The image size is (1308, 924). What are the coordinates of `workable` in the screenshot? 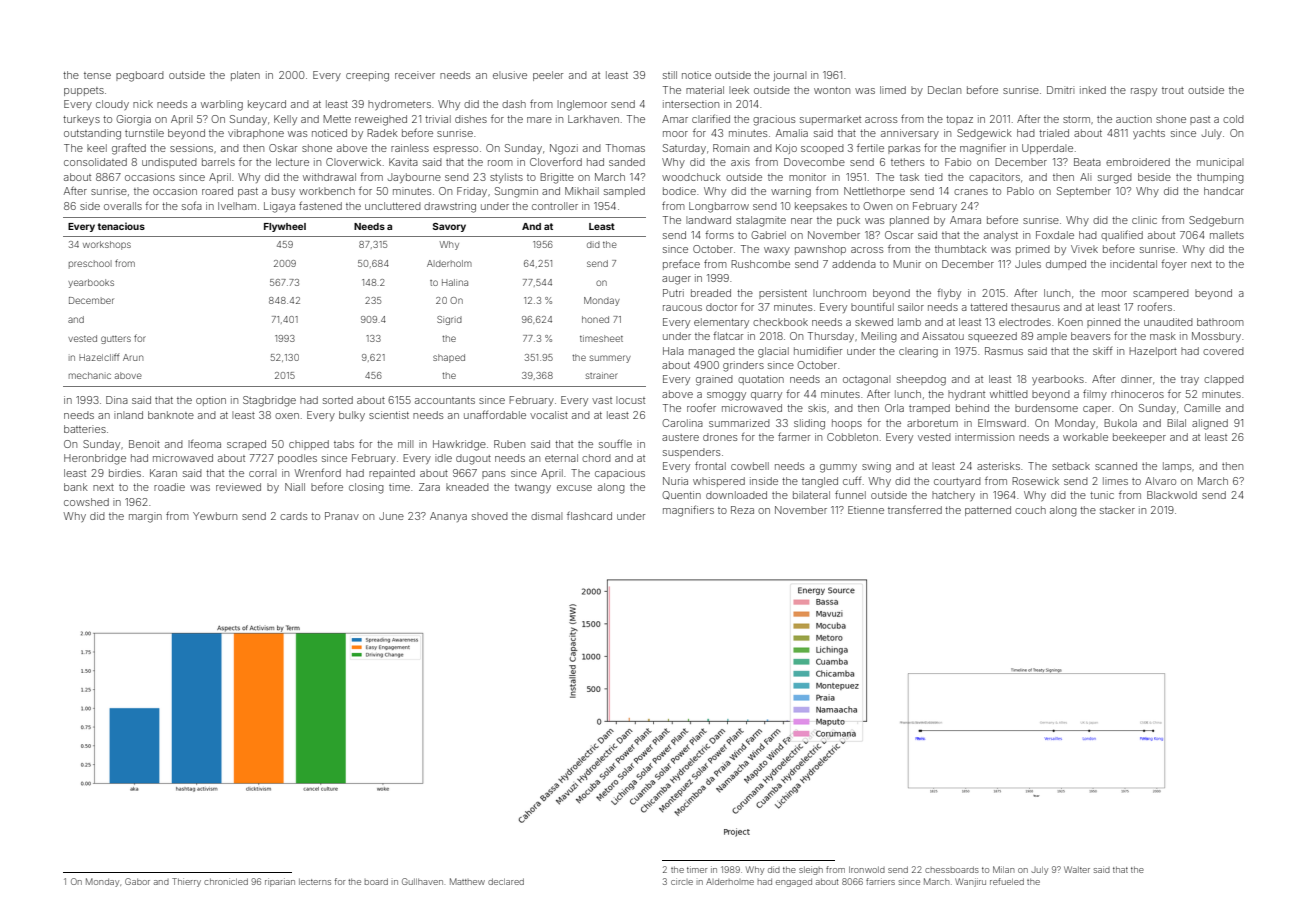 It's located at (1085, 437).
